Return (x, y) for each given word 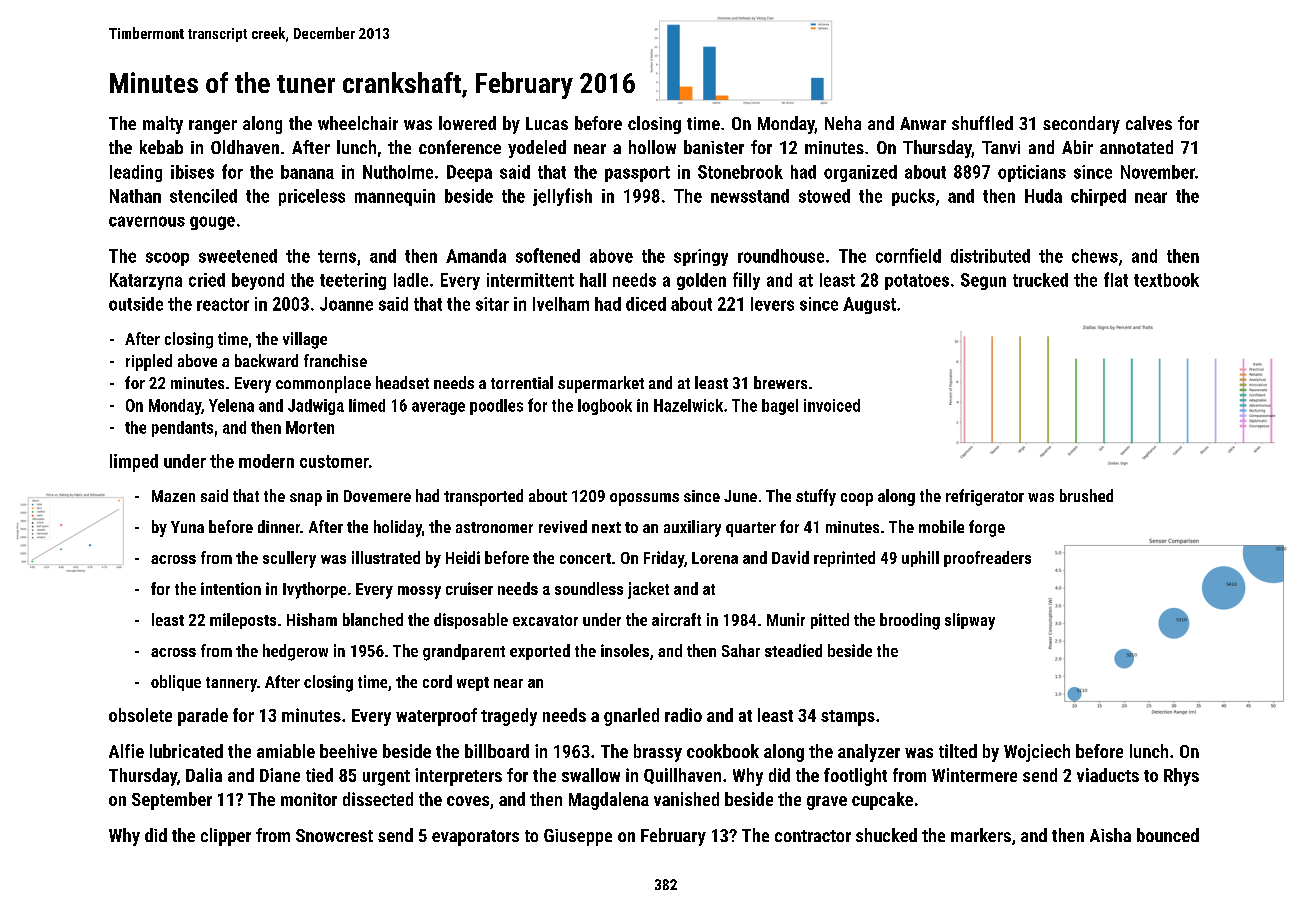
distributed (990, 256)
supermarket (601, 384)
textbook (1166, 280)
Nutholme (398, 172)
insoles (625, 650)
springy (701, 257)
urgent (386, 778)
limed (367, 405)
